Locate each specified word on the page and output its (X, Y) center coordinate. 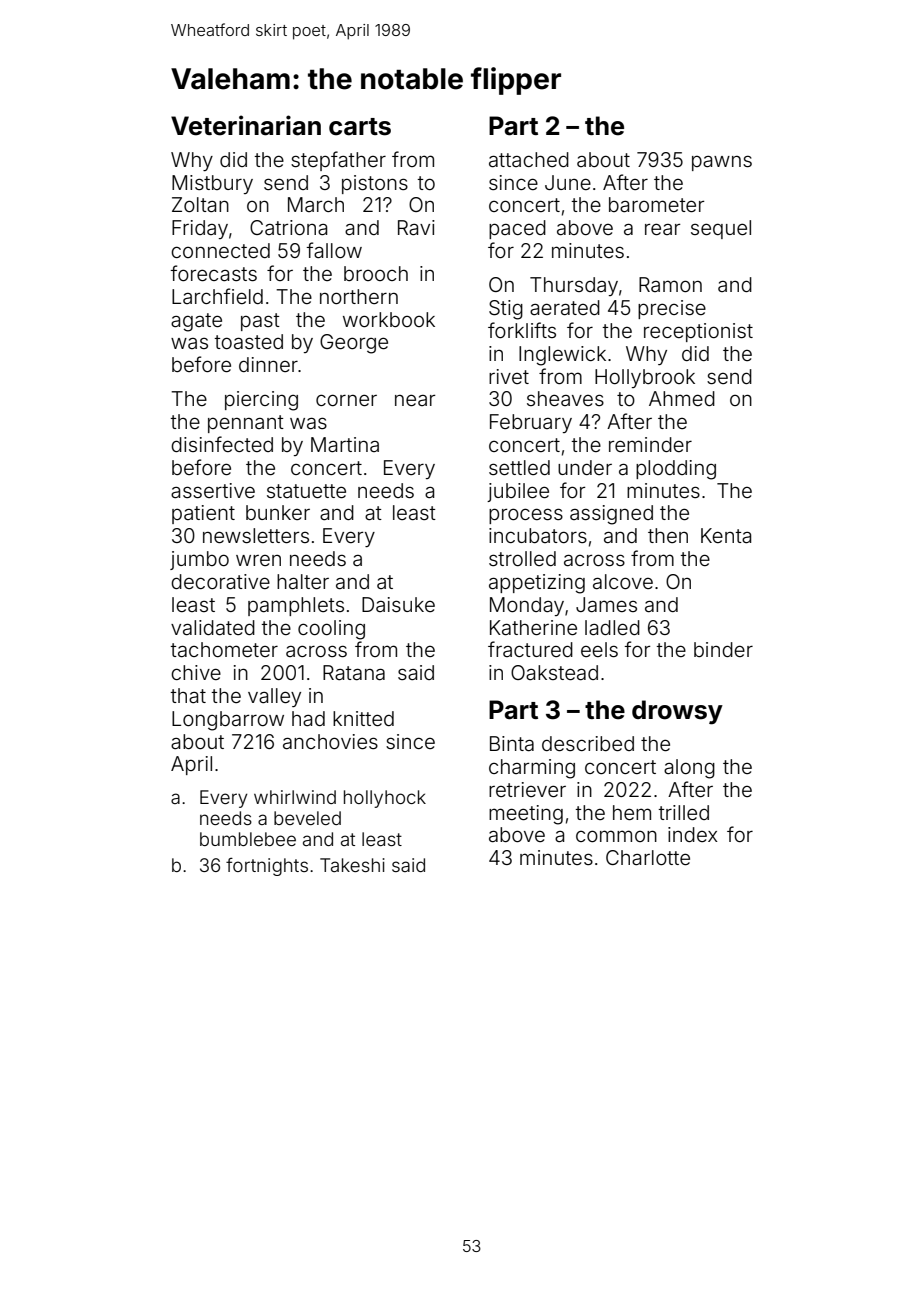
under (585, 467)
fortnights (267, 866)
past (260, 322)
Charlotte (648, 857)
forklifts (522, 330)
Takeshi (352, 865)
